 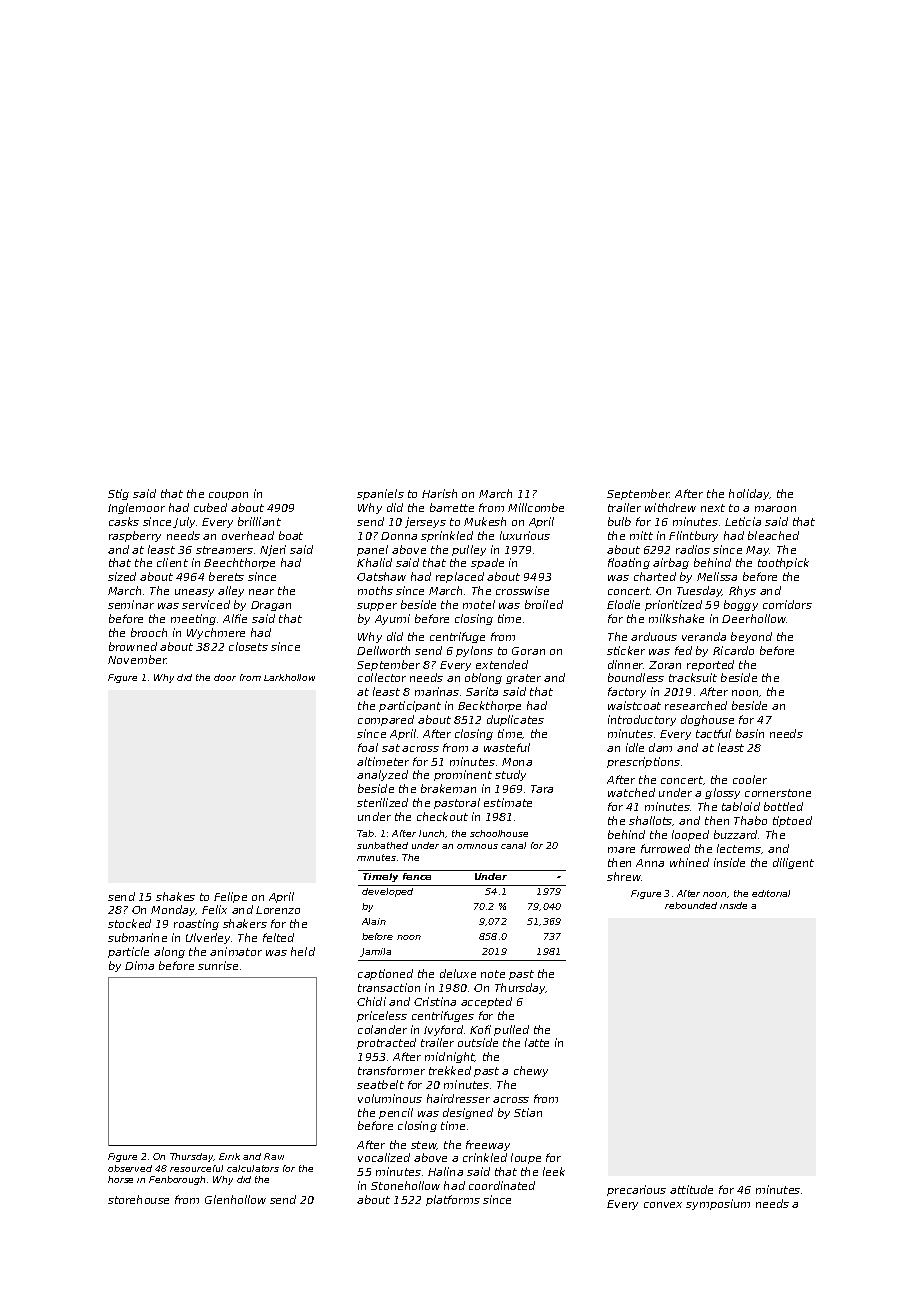 I want to click on sunrise, so click(x=218, y=965).
